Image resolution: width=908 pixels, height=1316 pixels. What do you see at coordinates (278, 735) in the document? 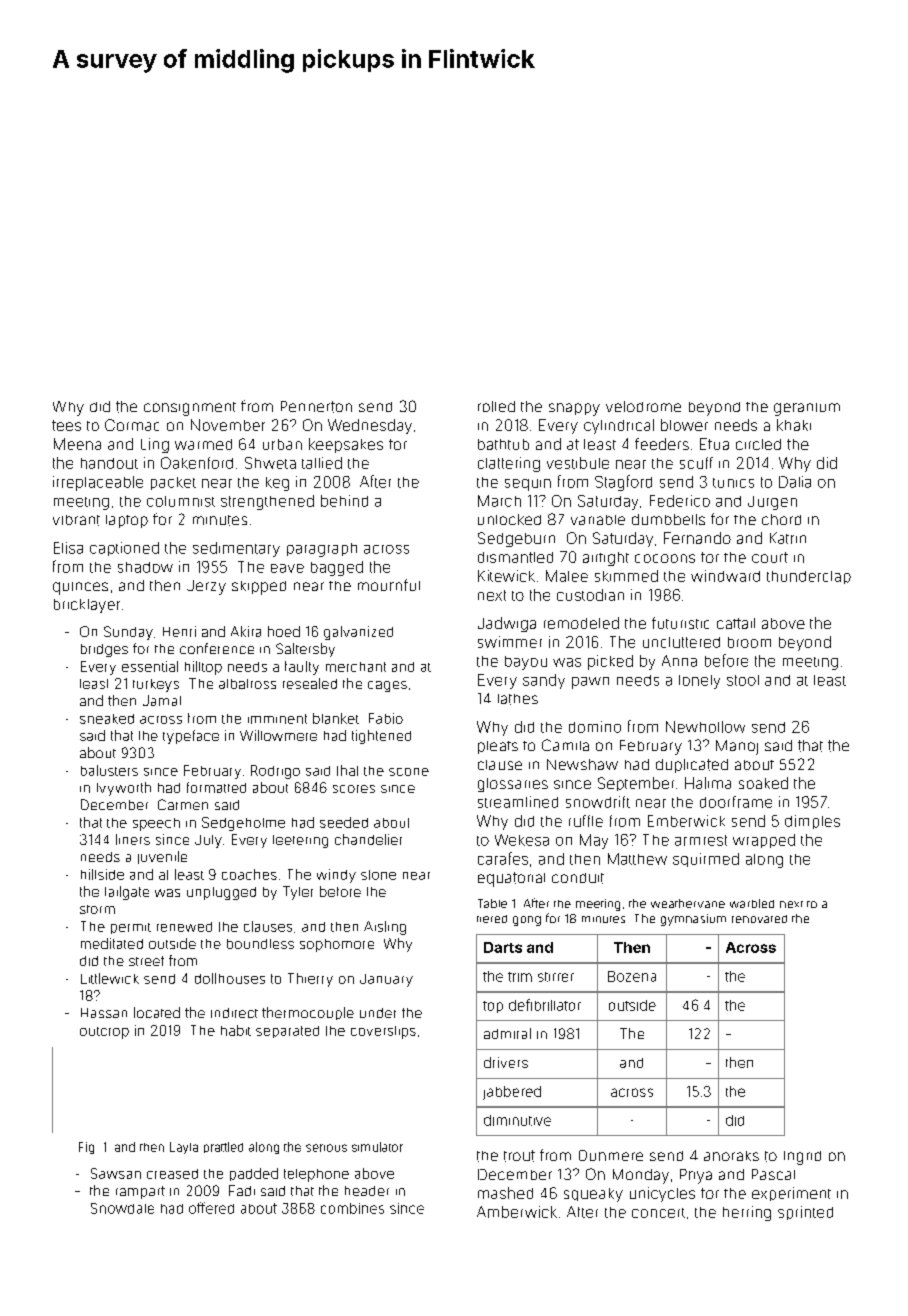
I see `Willowmere` at bounding box center [278, 735].
